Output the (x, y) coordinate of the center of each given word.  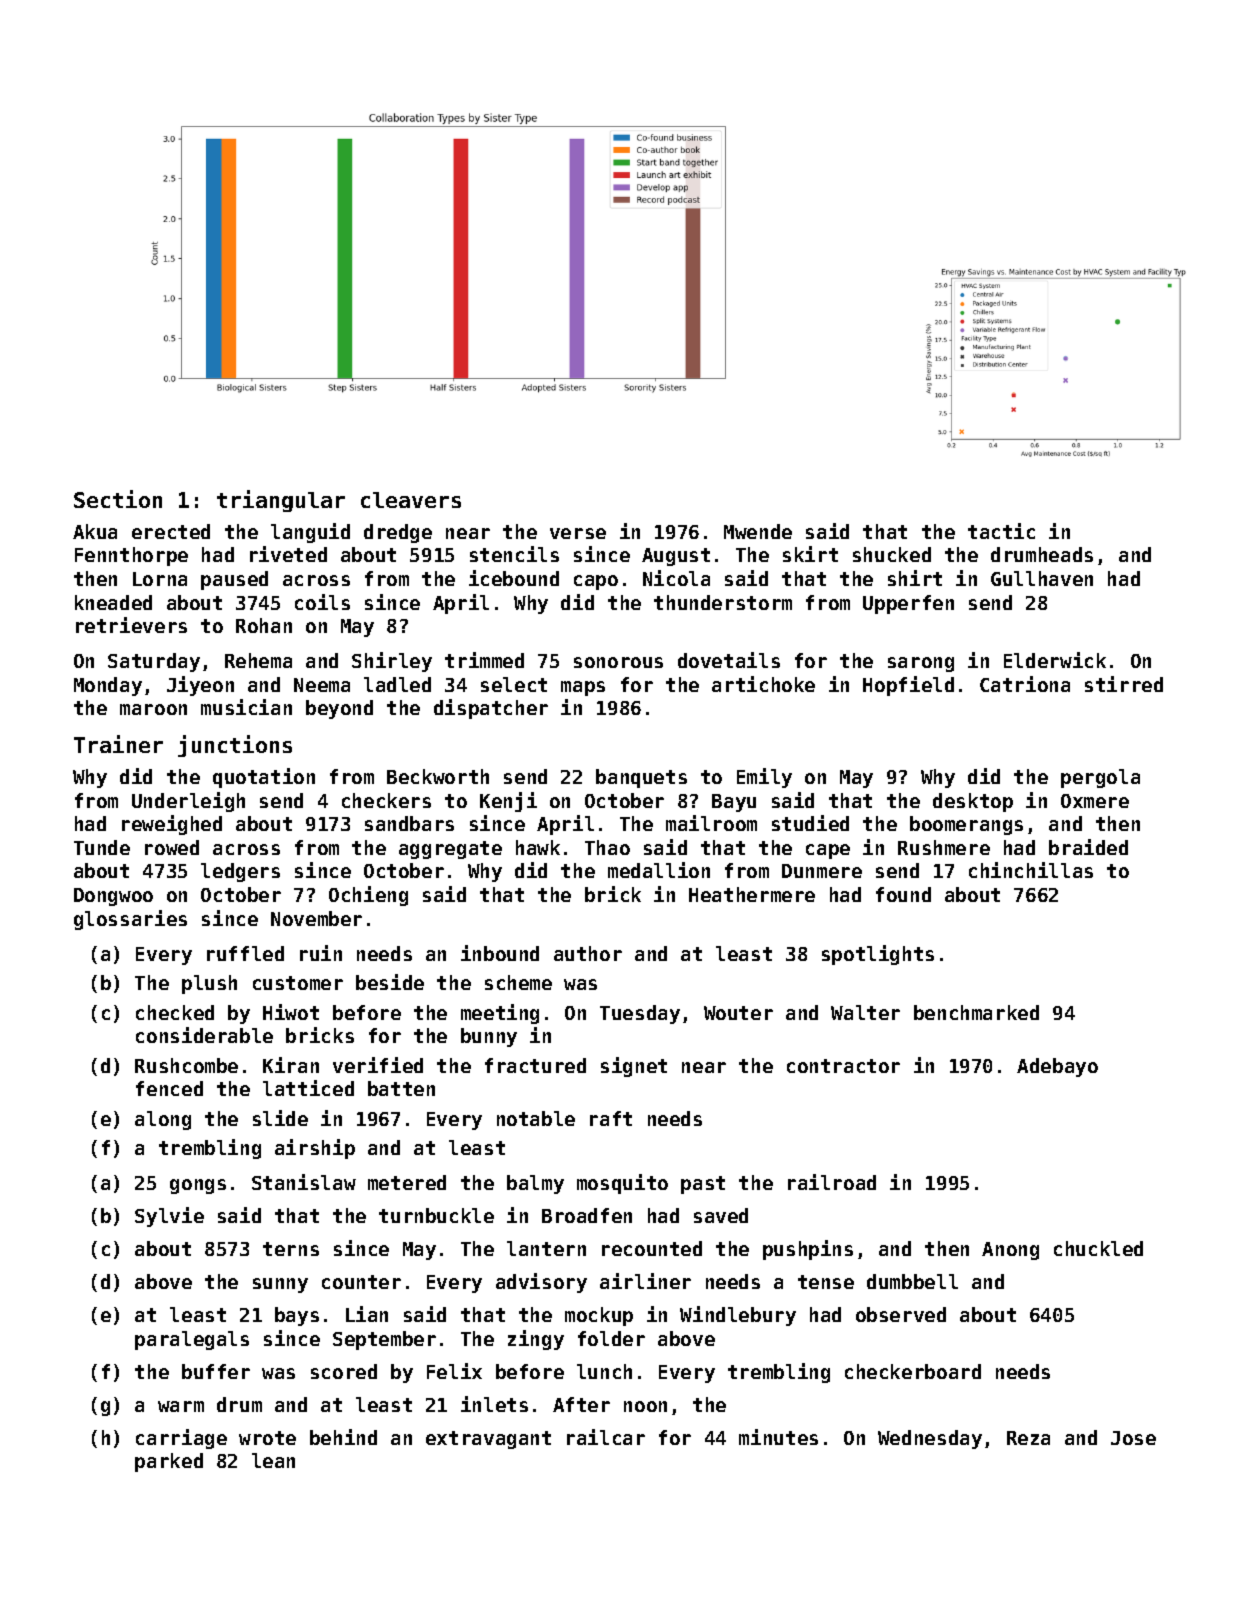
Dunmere (822, 871)
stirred (1124, 684)
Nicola (676, 578)
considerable (204, 1035)
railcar (606, 1437)
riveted (288, 554)
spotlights (878, 955)
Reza (1028, 1438)
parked (169, 1462)
